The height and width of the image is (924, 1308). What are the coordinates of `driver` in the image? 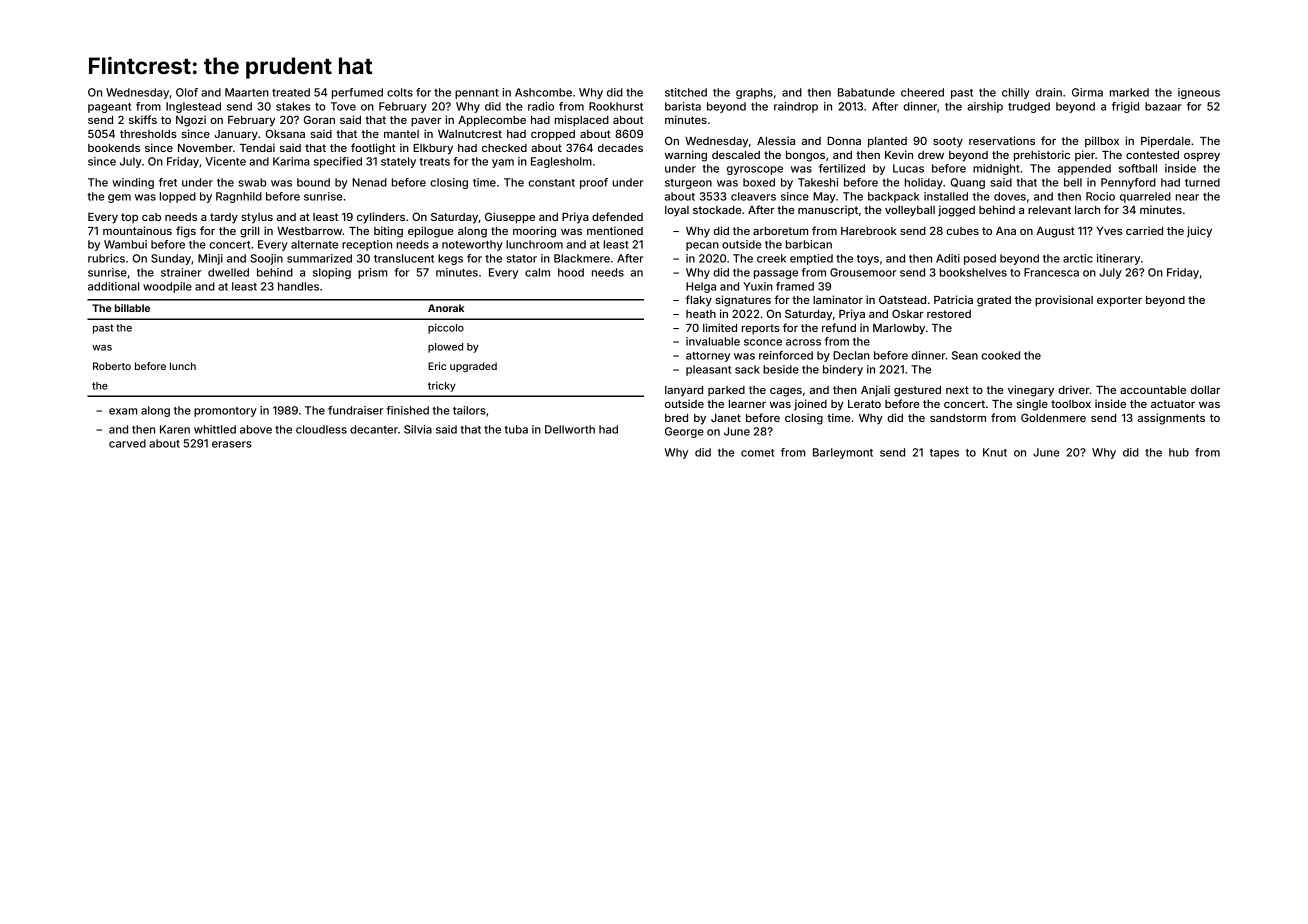 It's located at (1074, 389).
